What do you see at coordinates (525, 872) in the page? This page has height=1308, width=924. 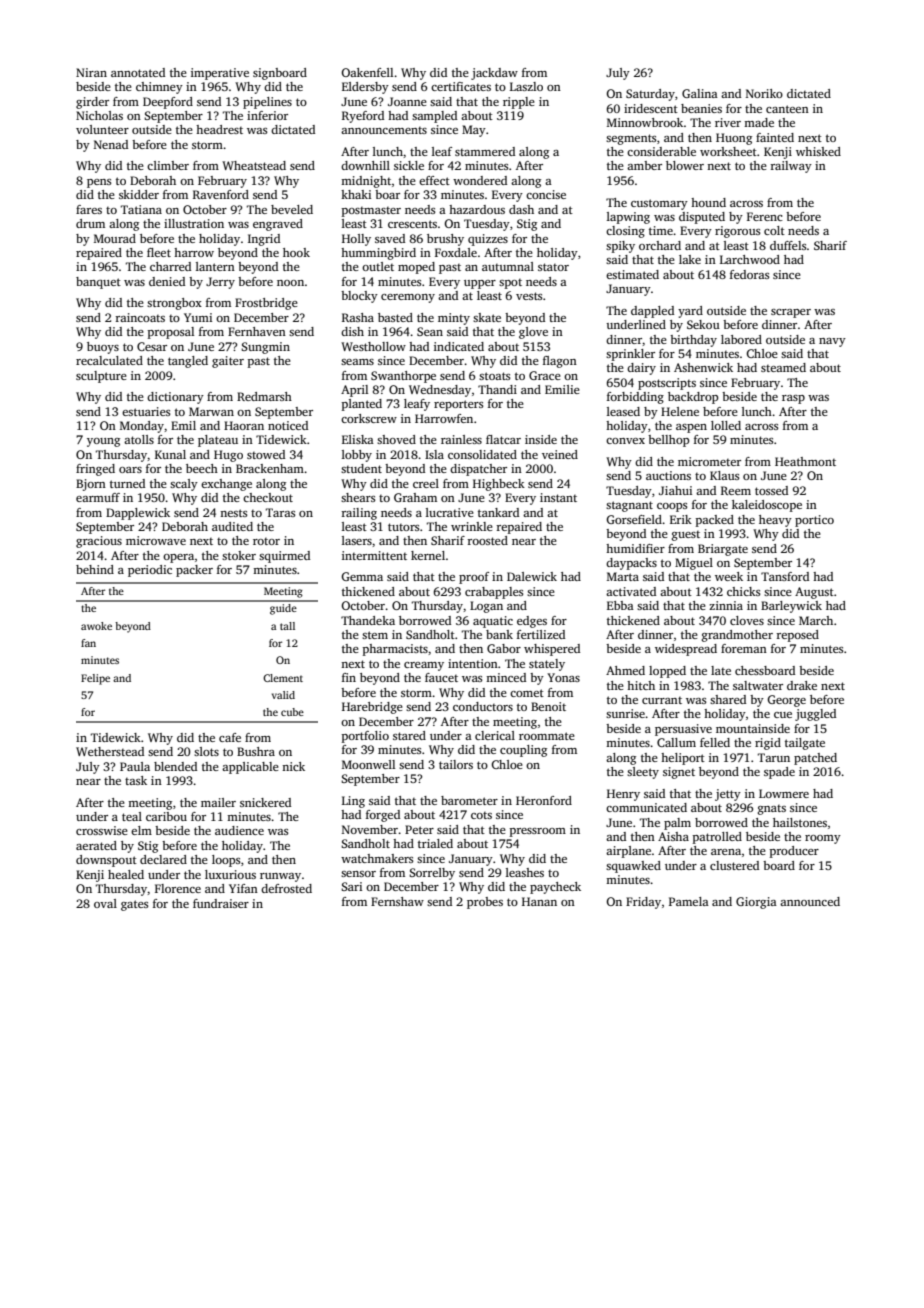 I see `leashes` at bounding box center [525, 872].
